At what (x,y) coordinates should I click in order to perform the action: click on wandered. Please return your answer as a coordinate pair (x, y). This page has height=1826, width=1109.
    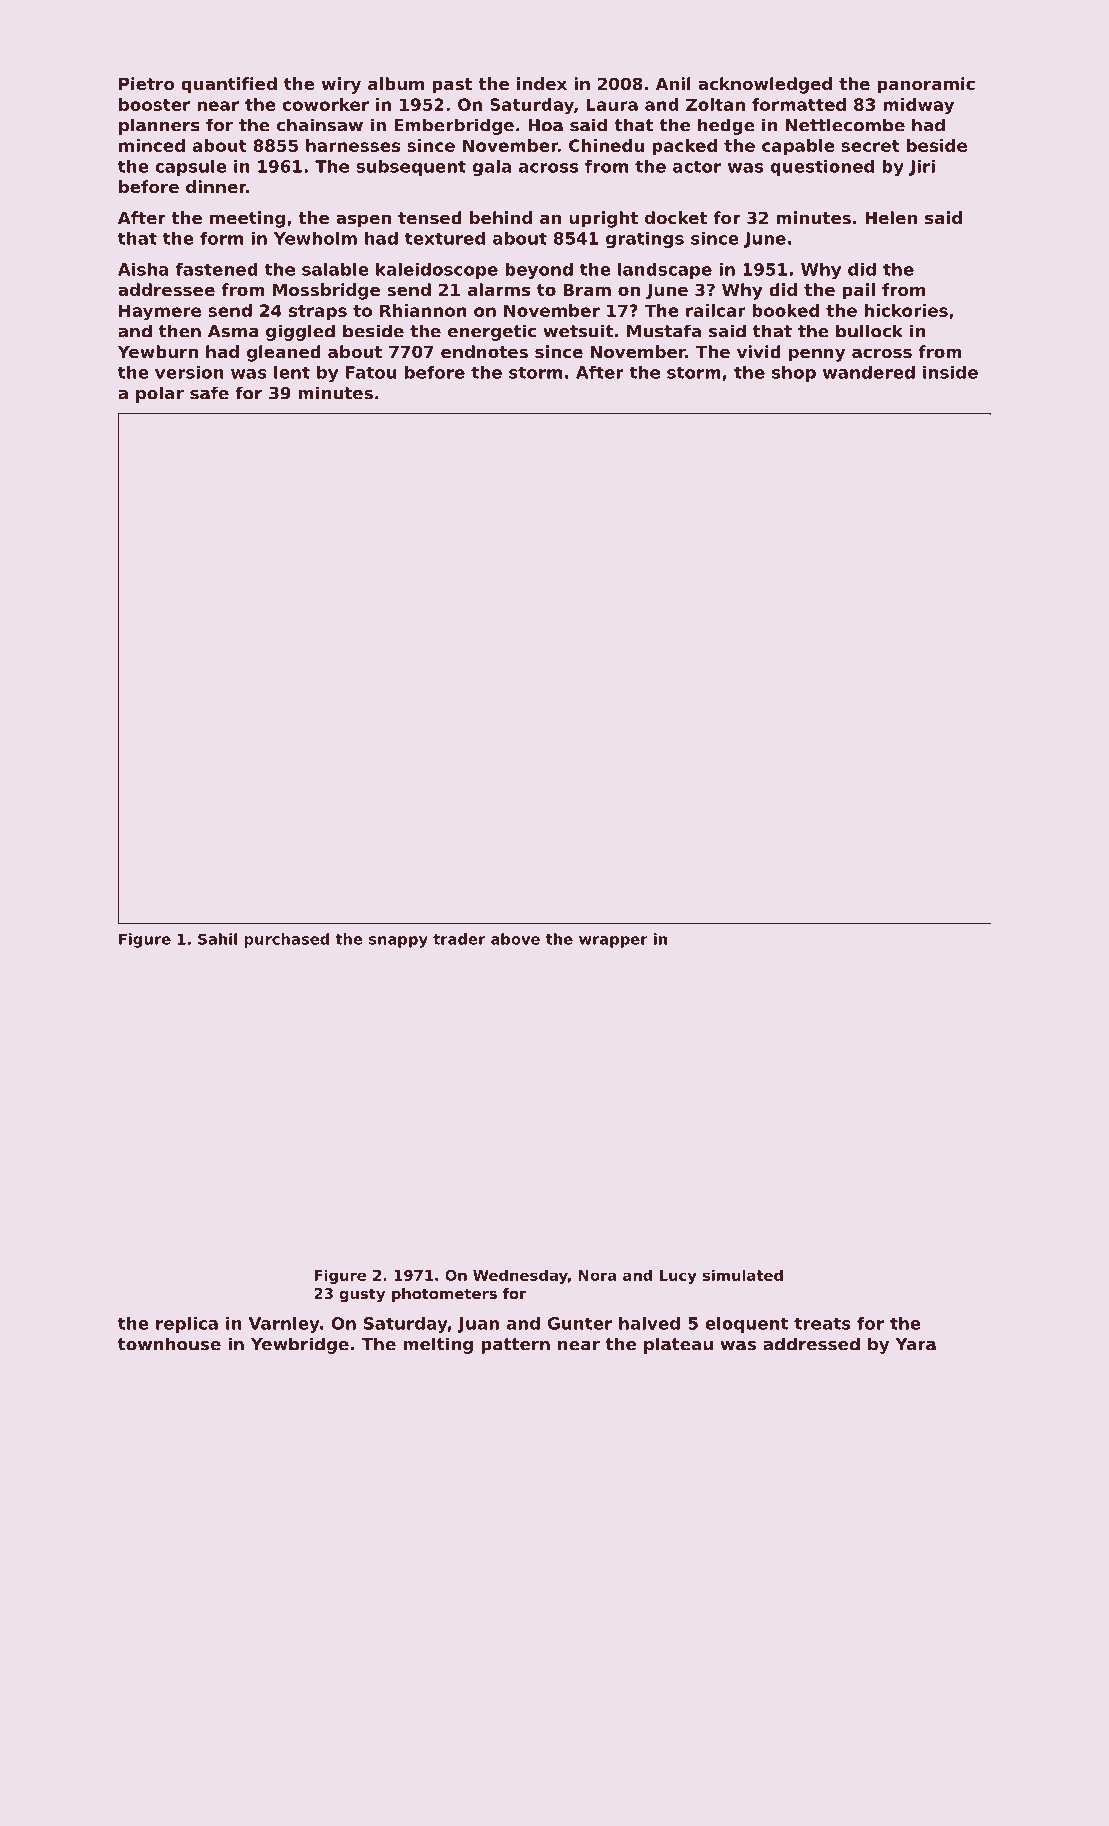
    Looking at the image, I should click on (869, 372).
